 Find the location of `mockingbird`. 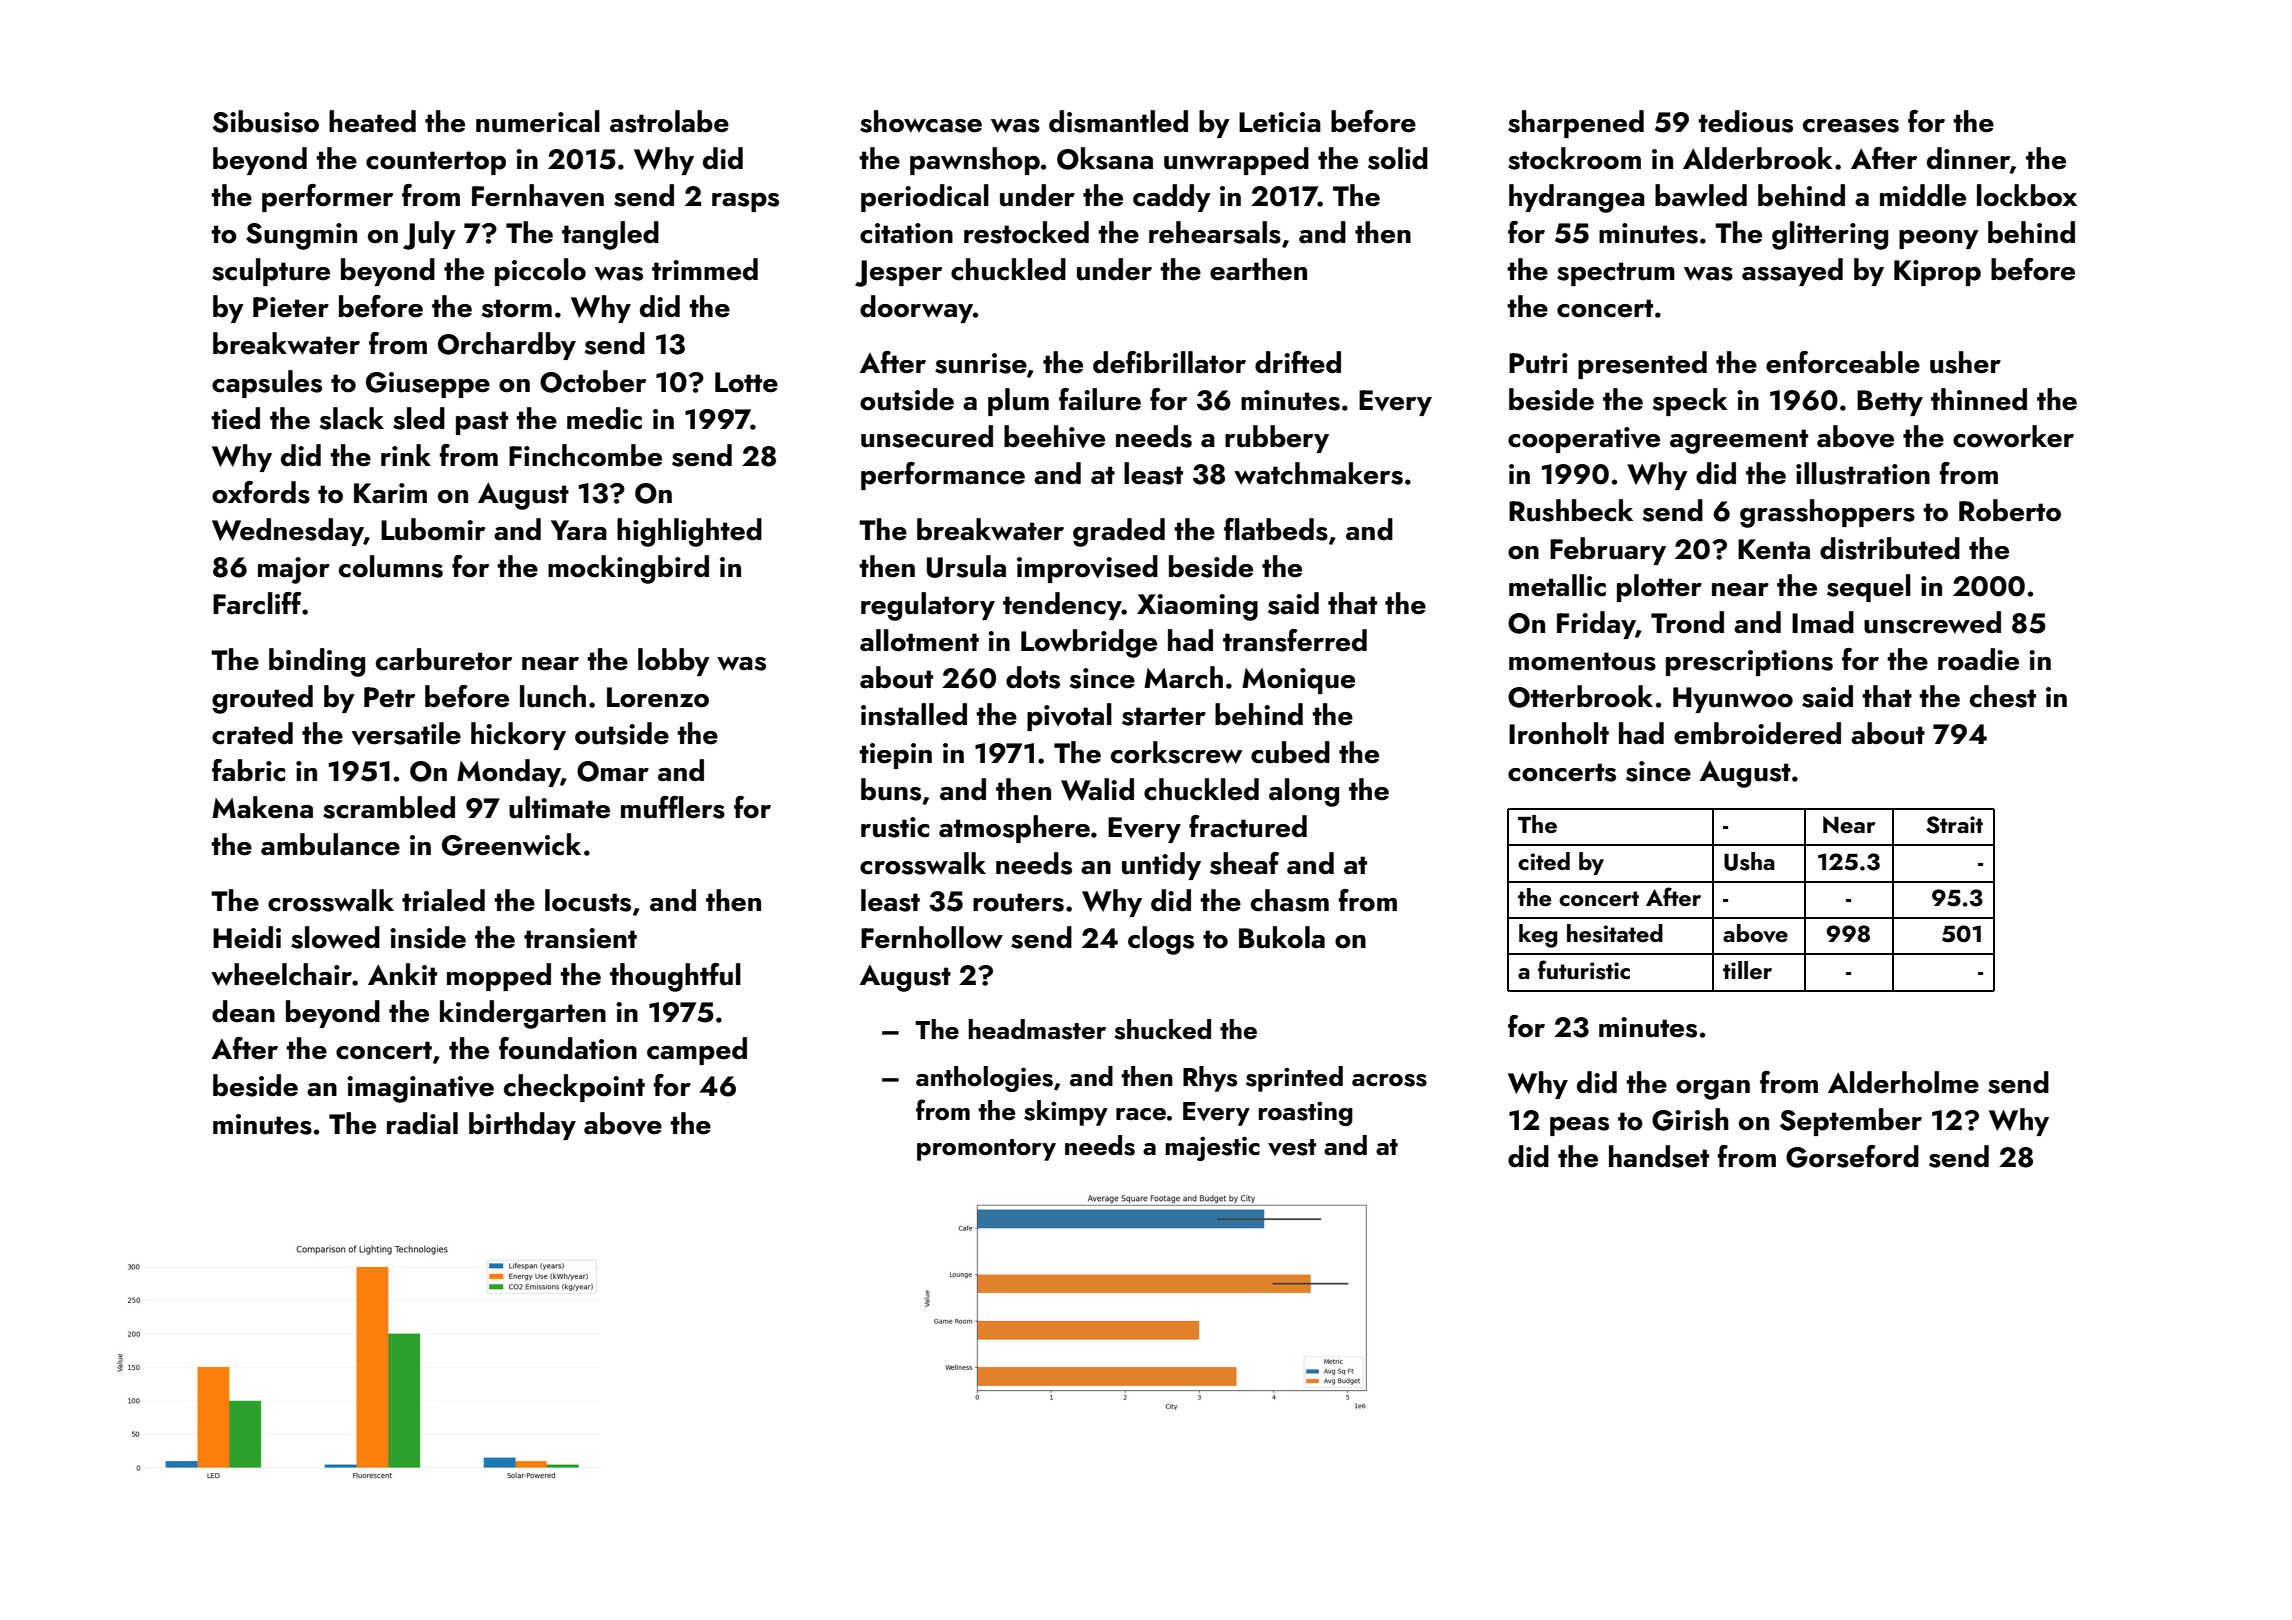

mockingbird is located at coordinates (628, 569).
